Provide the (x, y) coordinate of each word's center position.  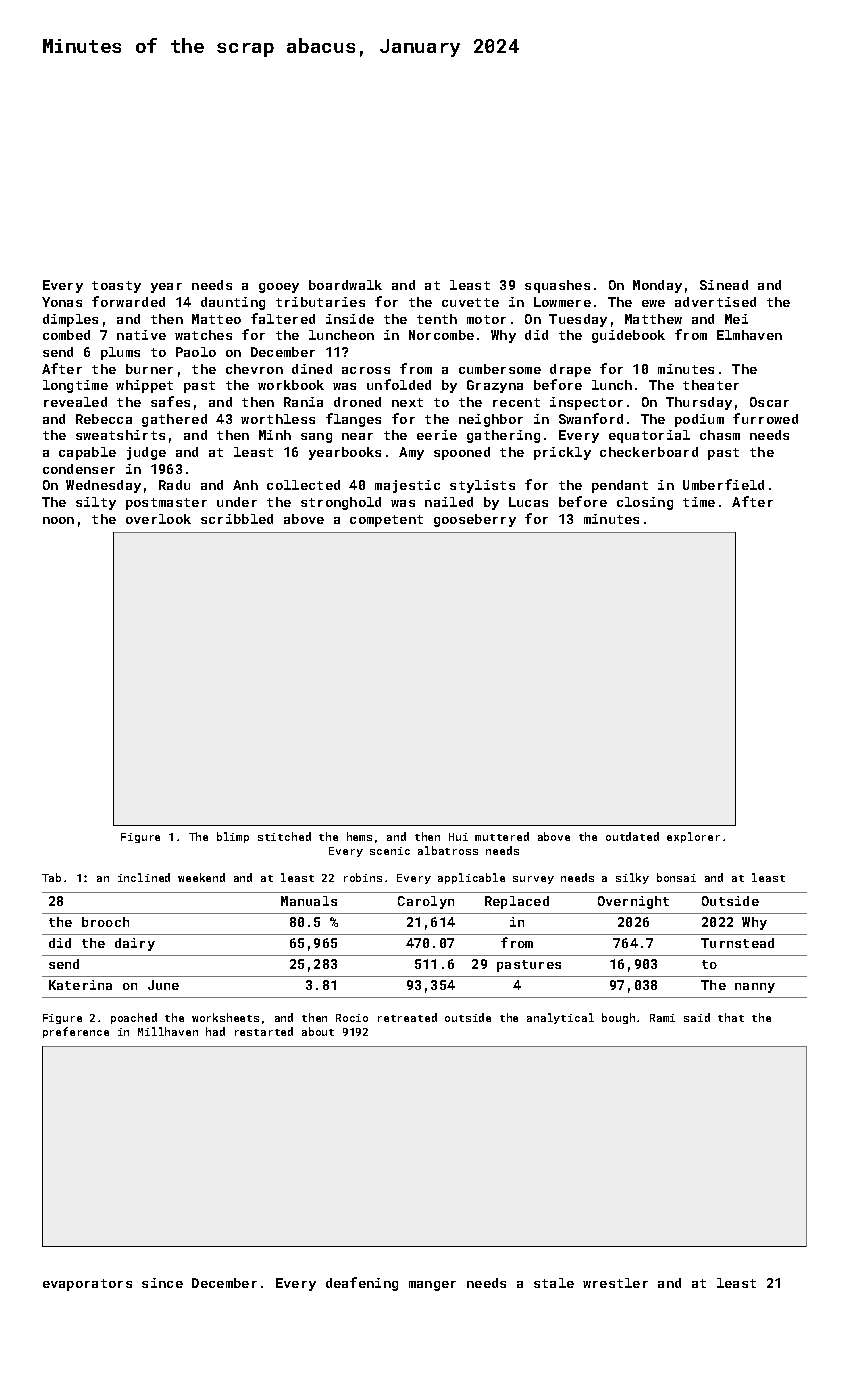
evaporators (87, 1285)
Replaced (517, 902)
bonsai (676, 877)
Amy (411, 453)
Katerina (80, 985)
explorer (693, 837)
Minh (275, 435)
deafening (362, 1284)
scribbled (237, 519)
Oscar (769, 402)
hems (359, 836)
